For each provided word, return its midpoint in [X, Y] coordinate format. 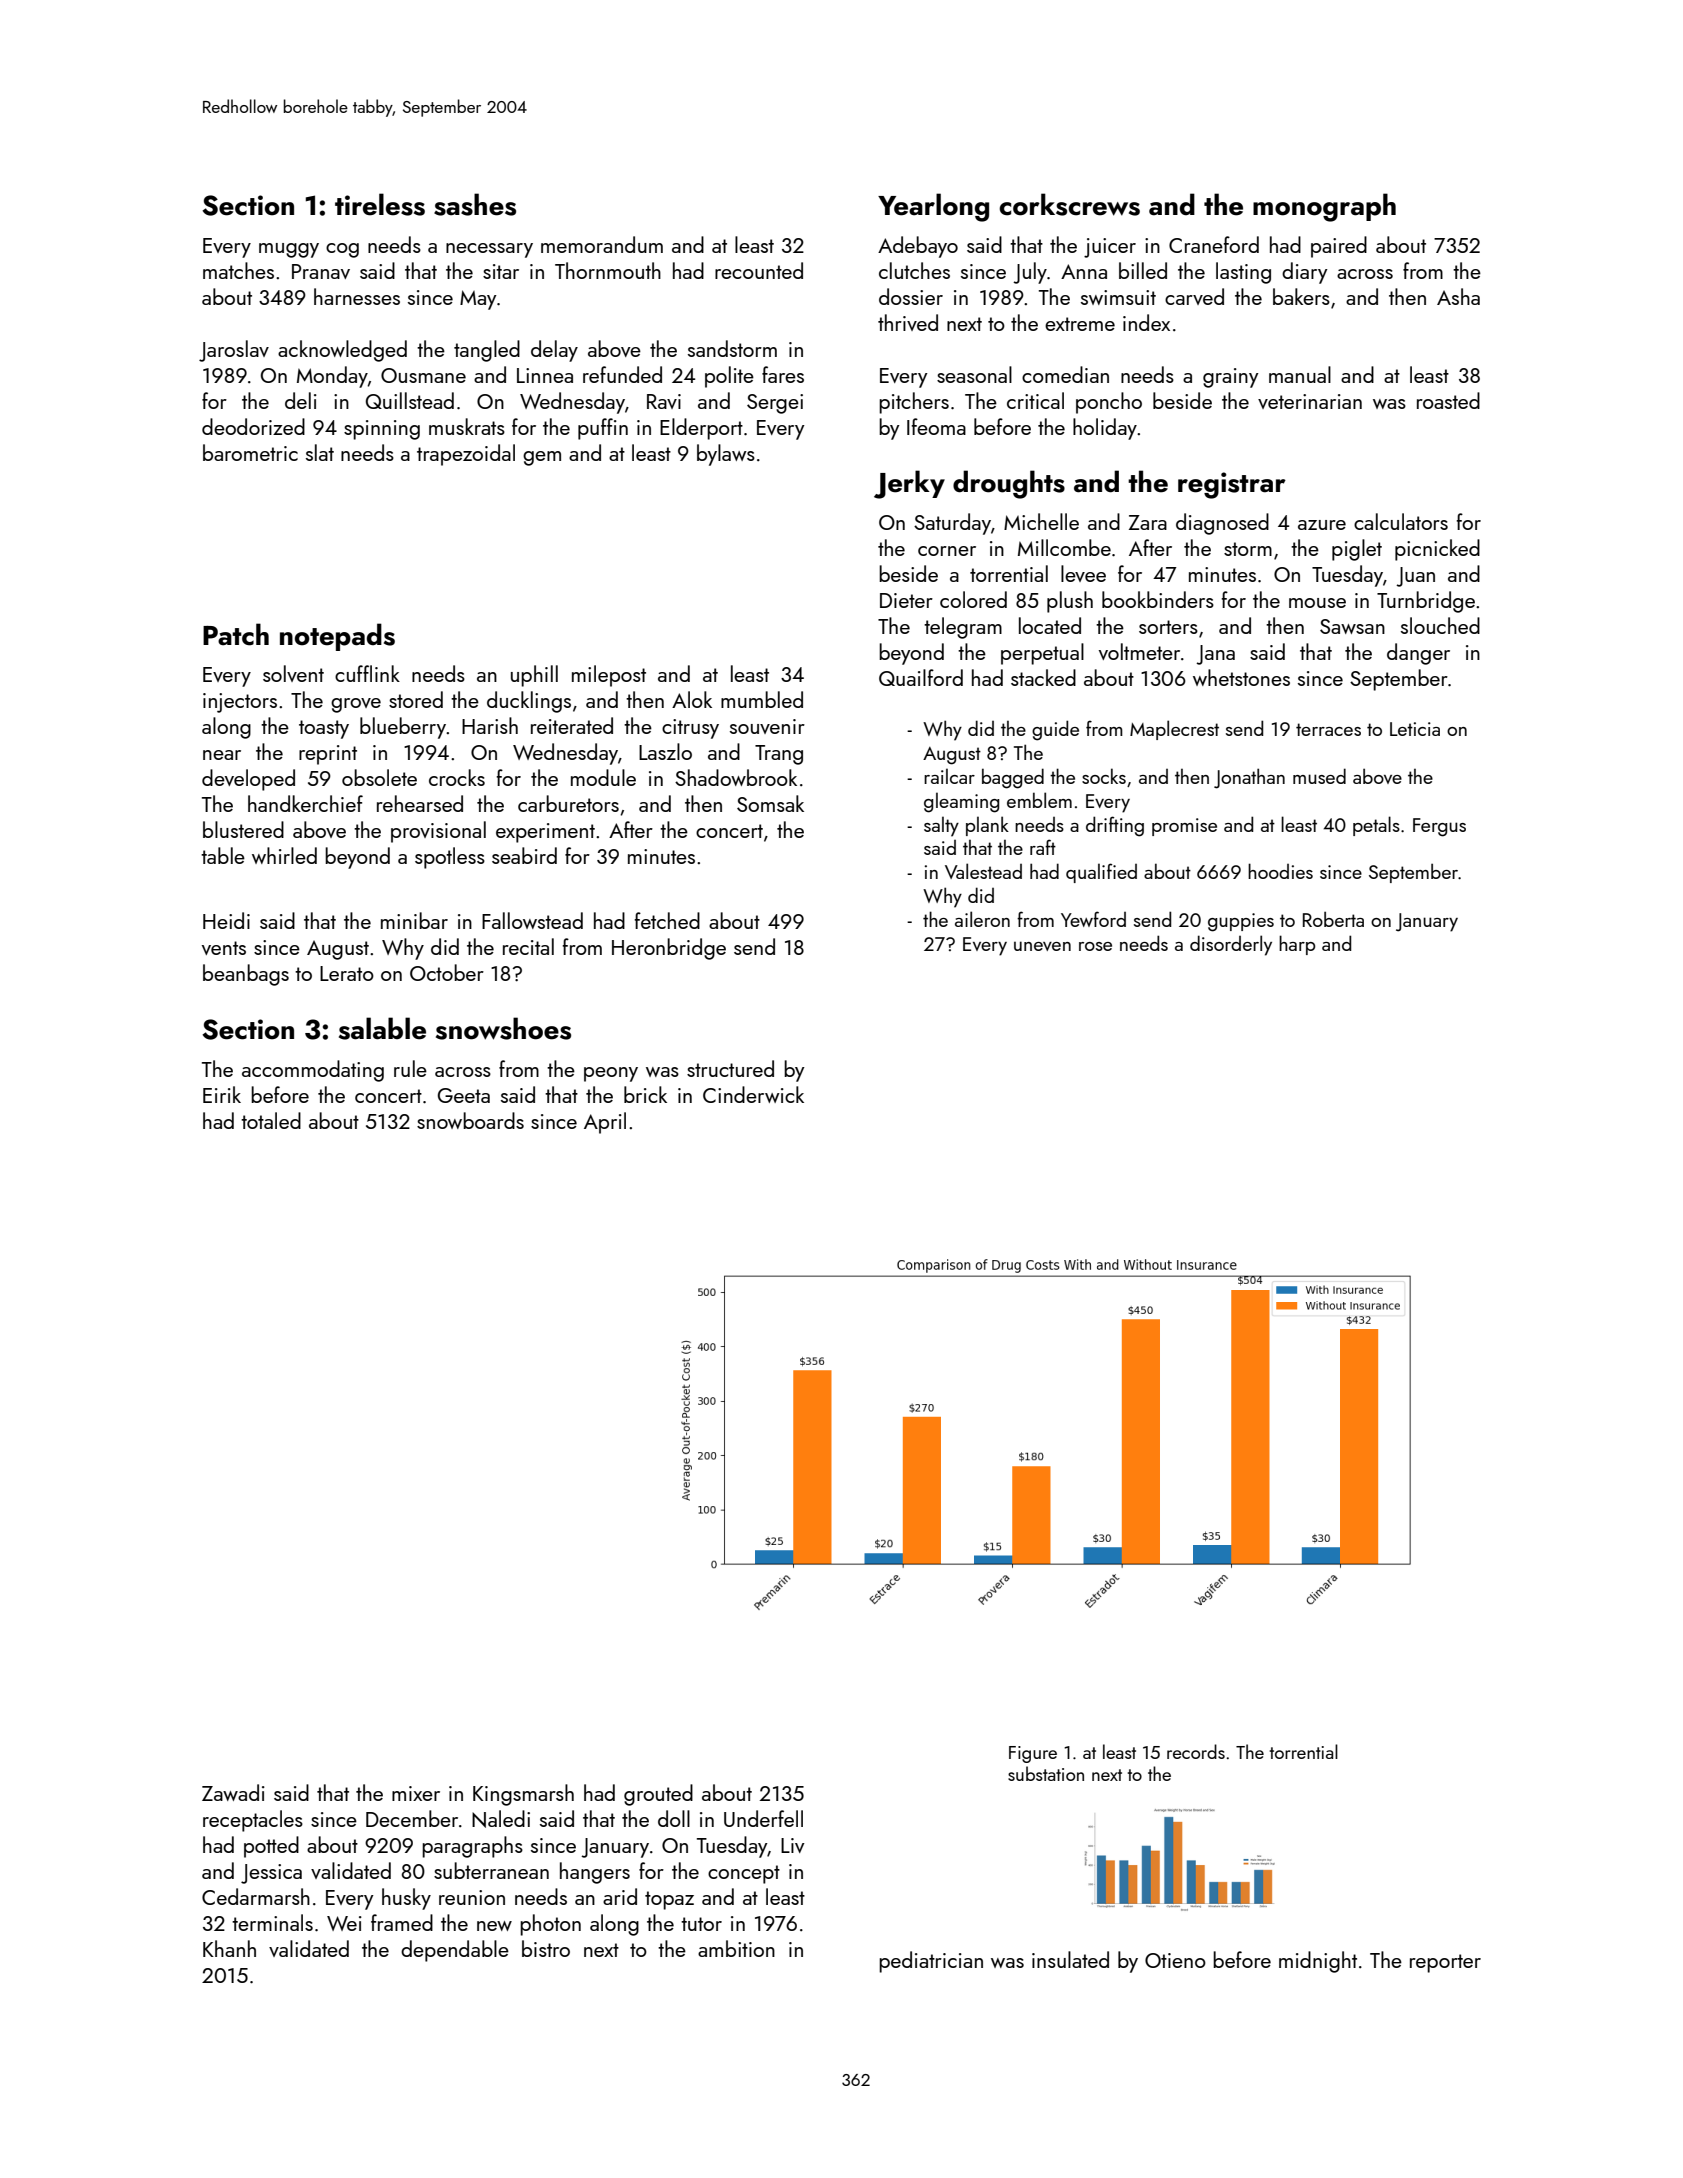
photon [550, 1925]
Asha [1458, 296]
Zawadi [233, 1792]
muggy [289, 250]
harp [1297, 945]
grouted [658, 1795]
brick [645, 1094]
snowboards [470, 1120]
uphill [534, 676]
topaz [669, 1900]
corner [947, 551]
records [1196, 1751]
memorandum [602, 244]
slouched [1440, 625]
